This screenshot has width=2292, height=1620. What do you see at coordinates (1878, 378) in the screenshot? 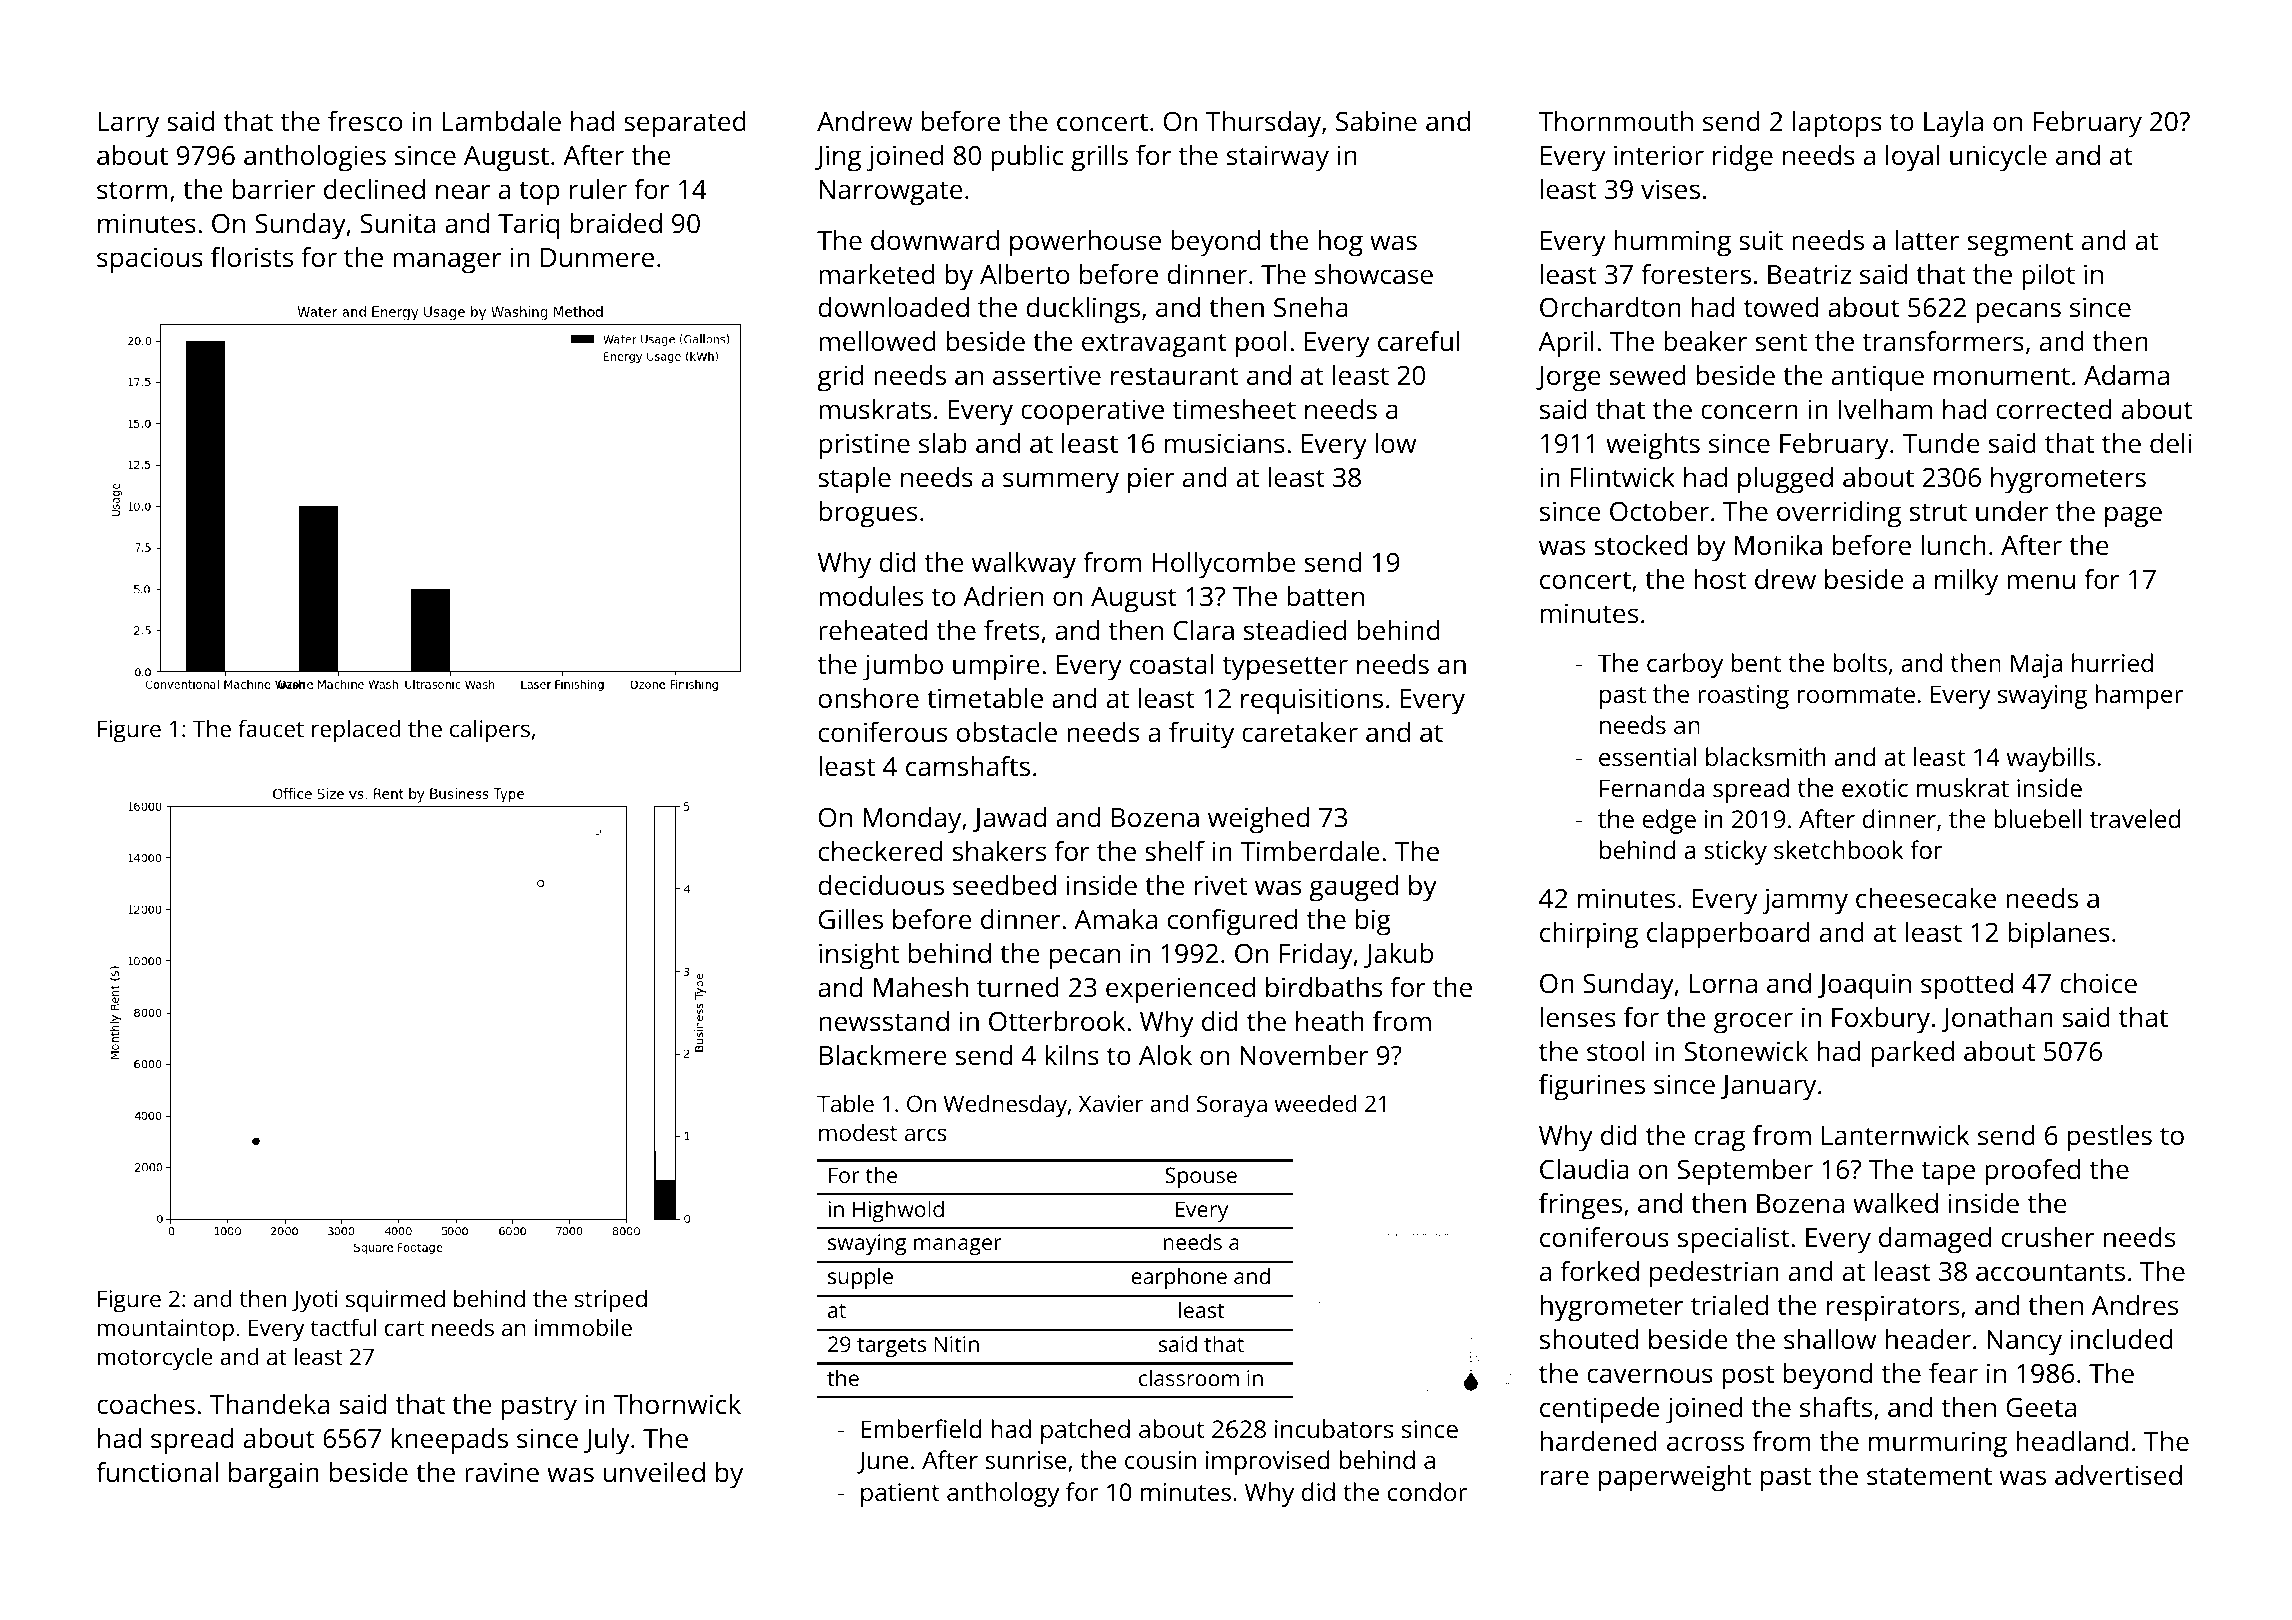
I see `antique` at bounding box center [1878, 378].
